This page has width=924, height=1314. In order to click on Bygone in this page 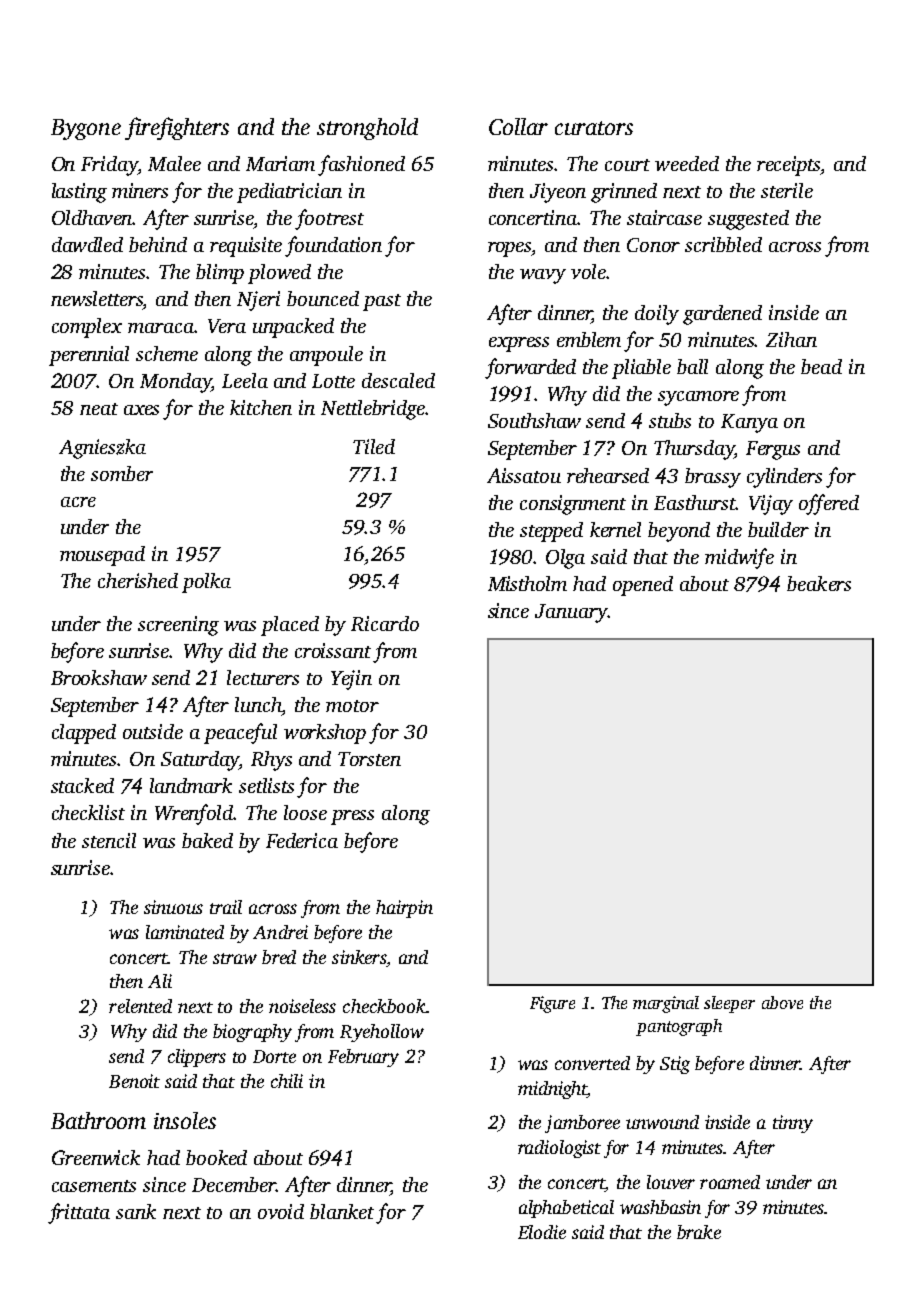, I will do `click(86, 129)`.
